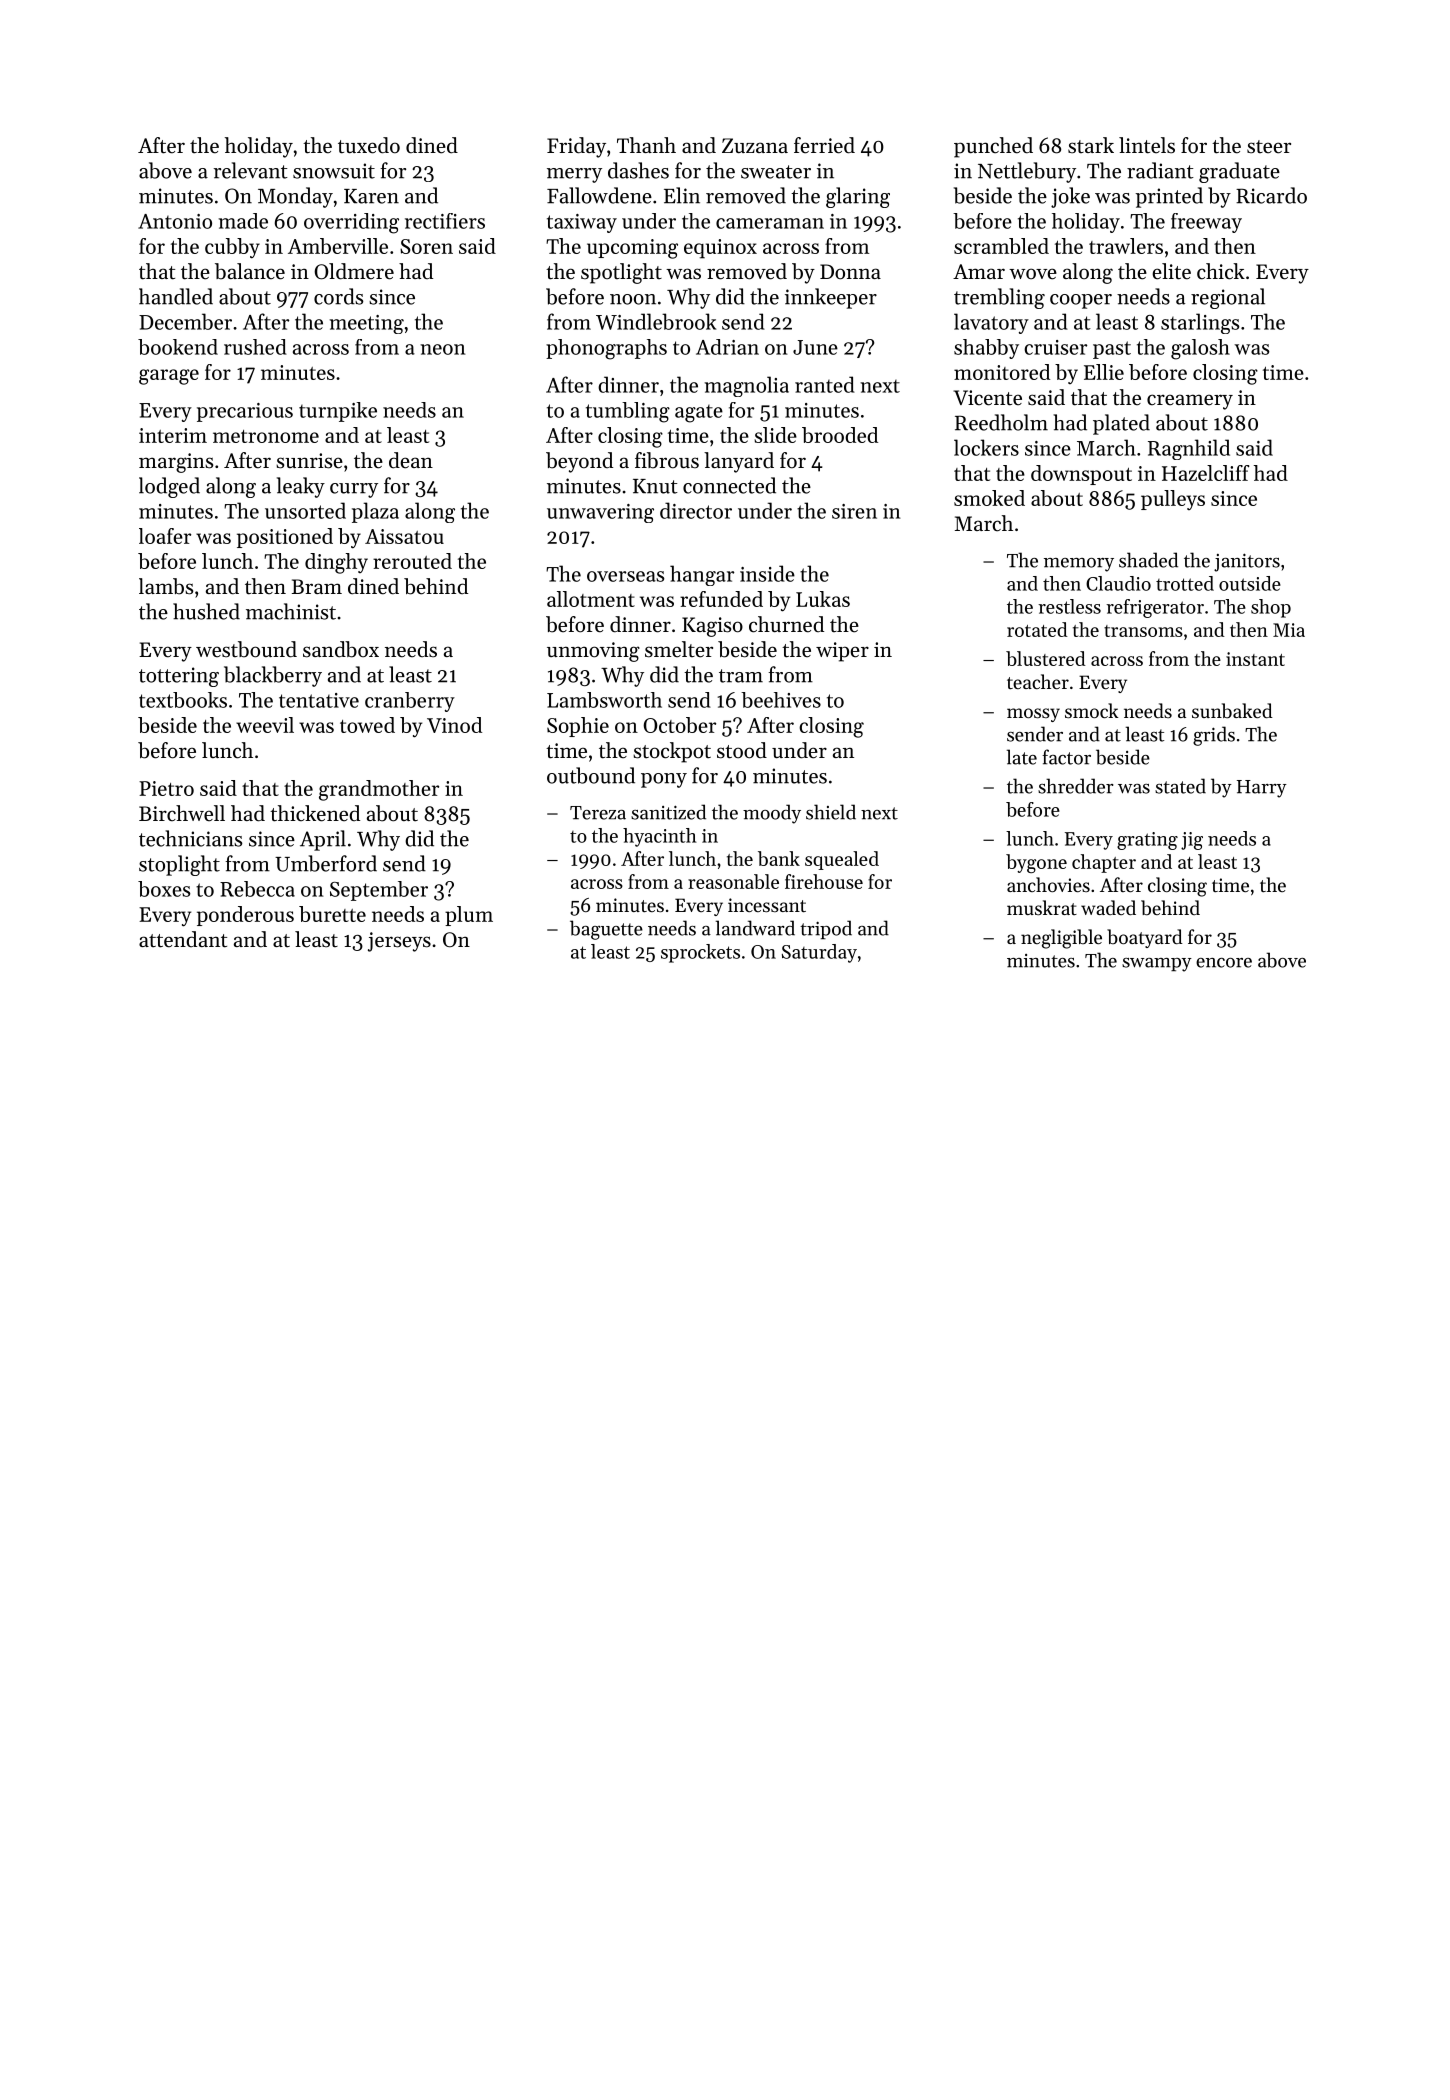  What do you see at coordinates (1001, 246) in the document?
I see `scrambled` at bounding box center [1001, 246].
